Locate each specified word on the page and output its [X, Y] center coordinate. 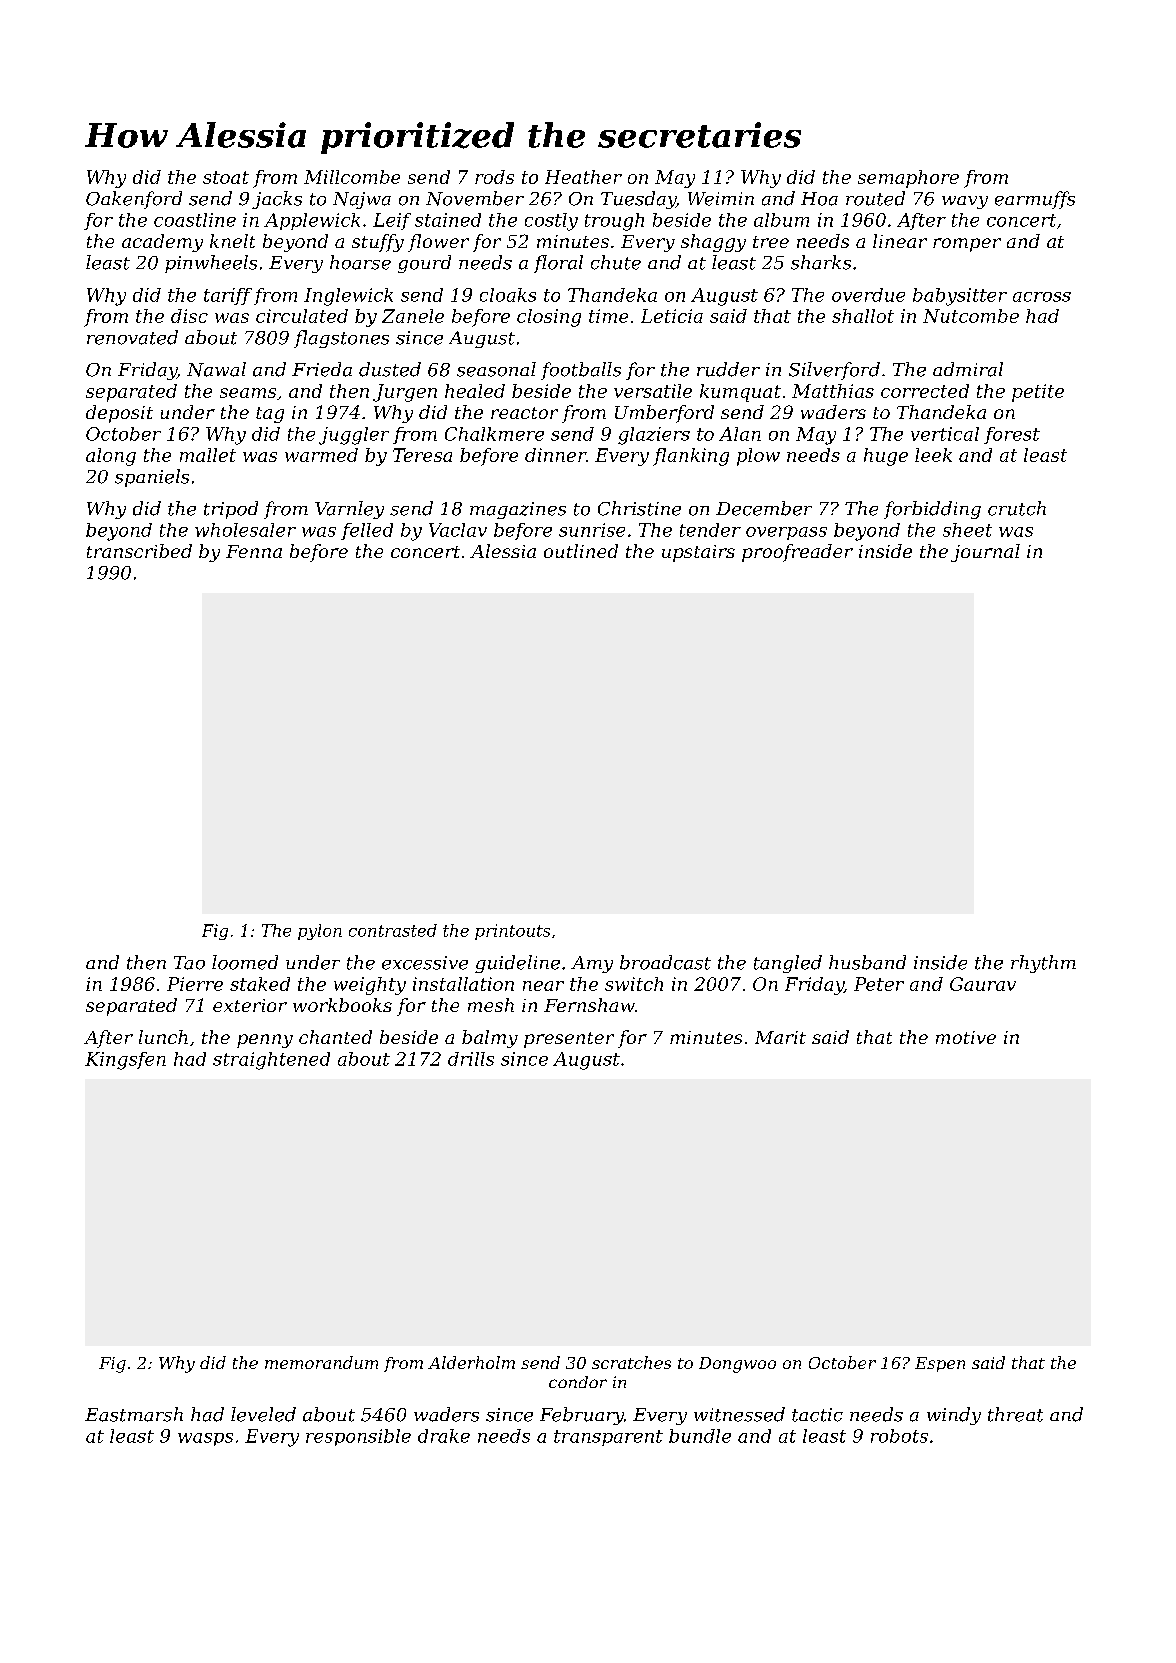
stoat [226, 177]
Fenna [254, 551]
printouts [512, 932]
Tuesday [638, 200]
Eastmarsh [134, 1414]
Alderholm [471, 1362]
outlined [581, 551]
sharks [821, 262]
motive [966, 1037]
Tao [189, 963]
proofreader [797, 553]
